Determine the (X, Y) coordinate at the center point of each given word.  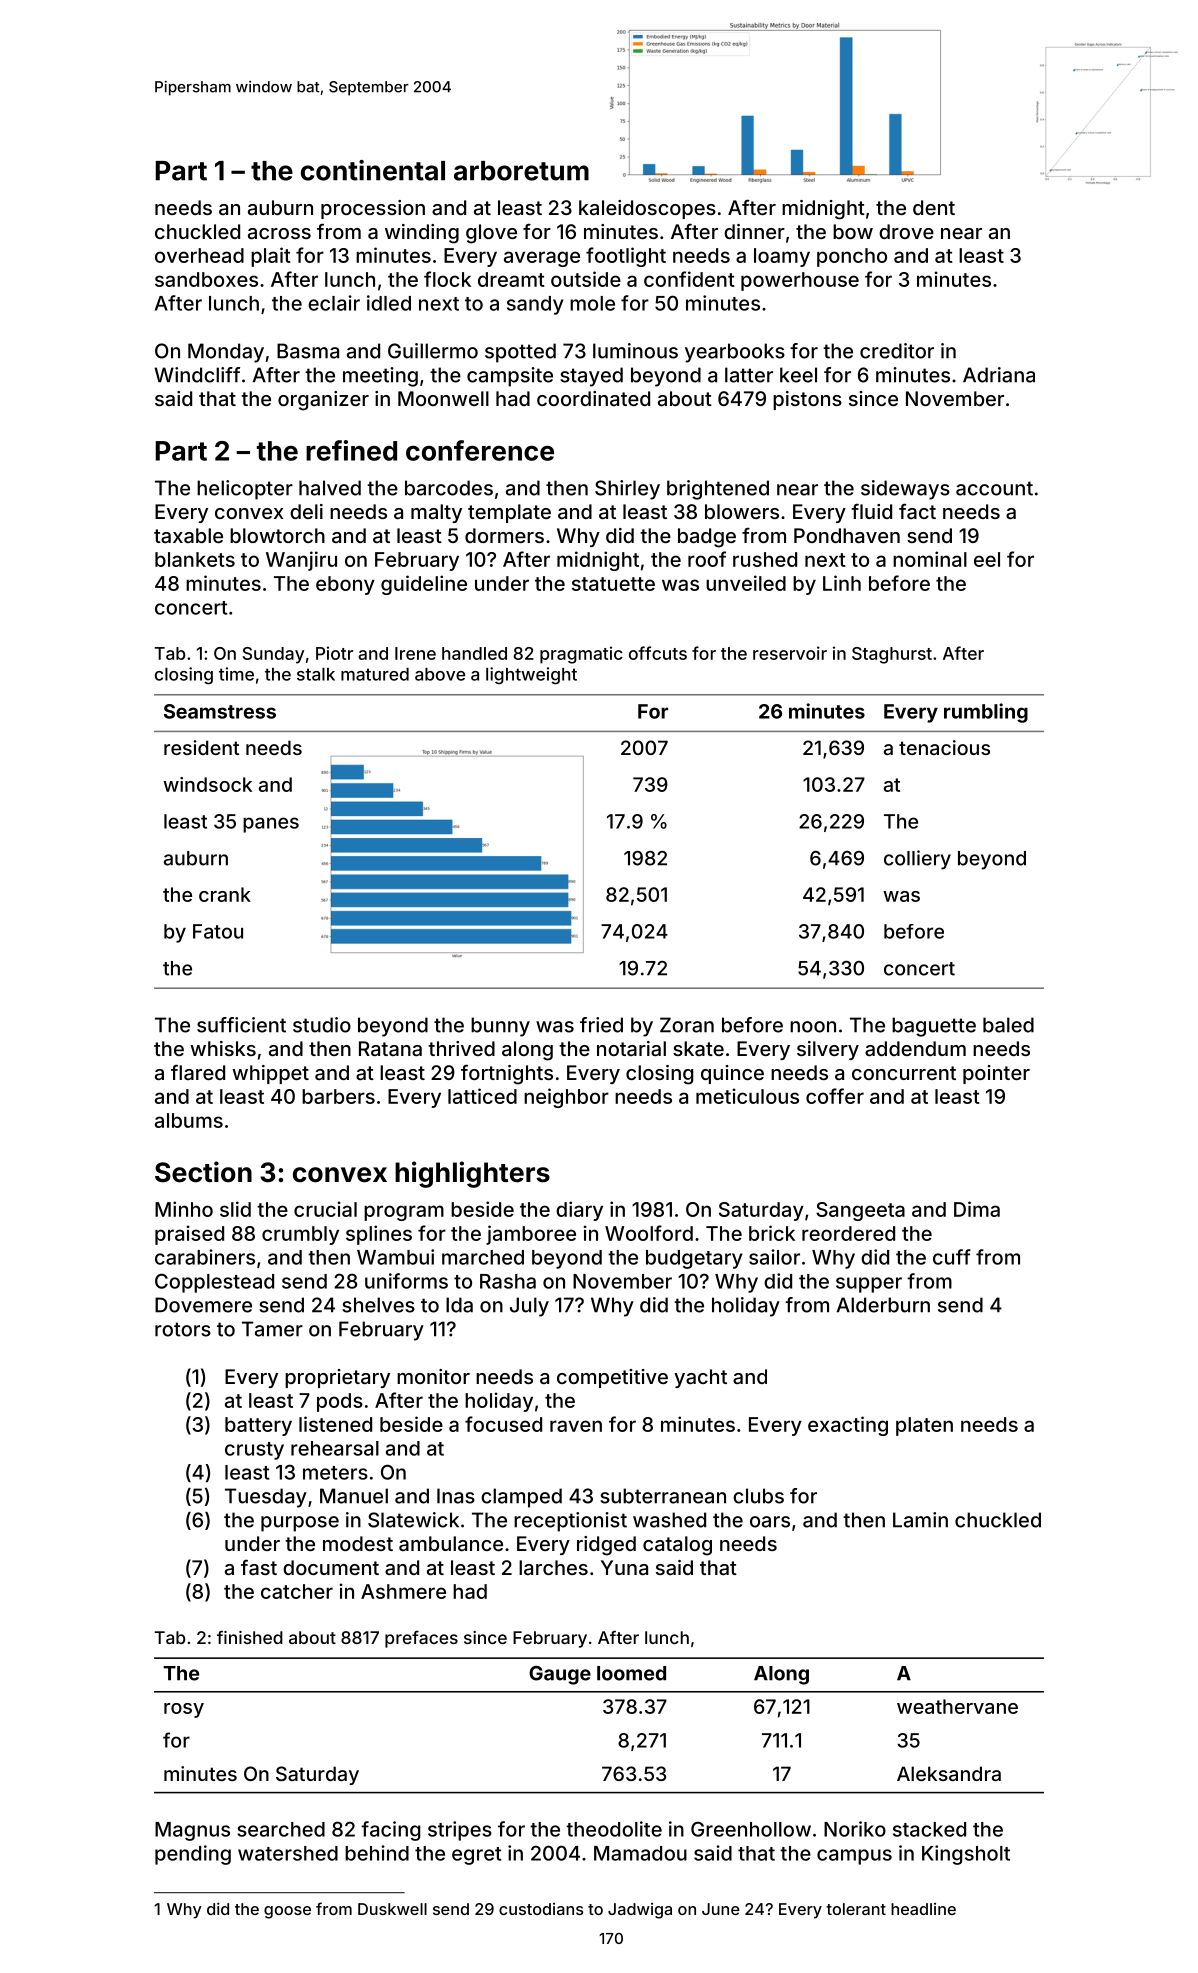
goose (287, 1912)
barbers (338, 1096)
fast (259, 1567)
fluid (871, 511)
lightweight (531, 676)
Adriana (999, 375)
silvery (828, 1050)
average (542, 259)
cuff (952, 1257)
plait (271, 257)
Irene (415, 653)
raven (576, 1426)
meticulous (747, 1096)
